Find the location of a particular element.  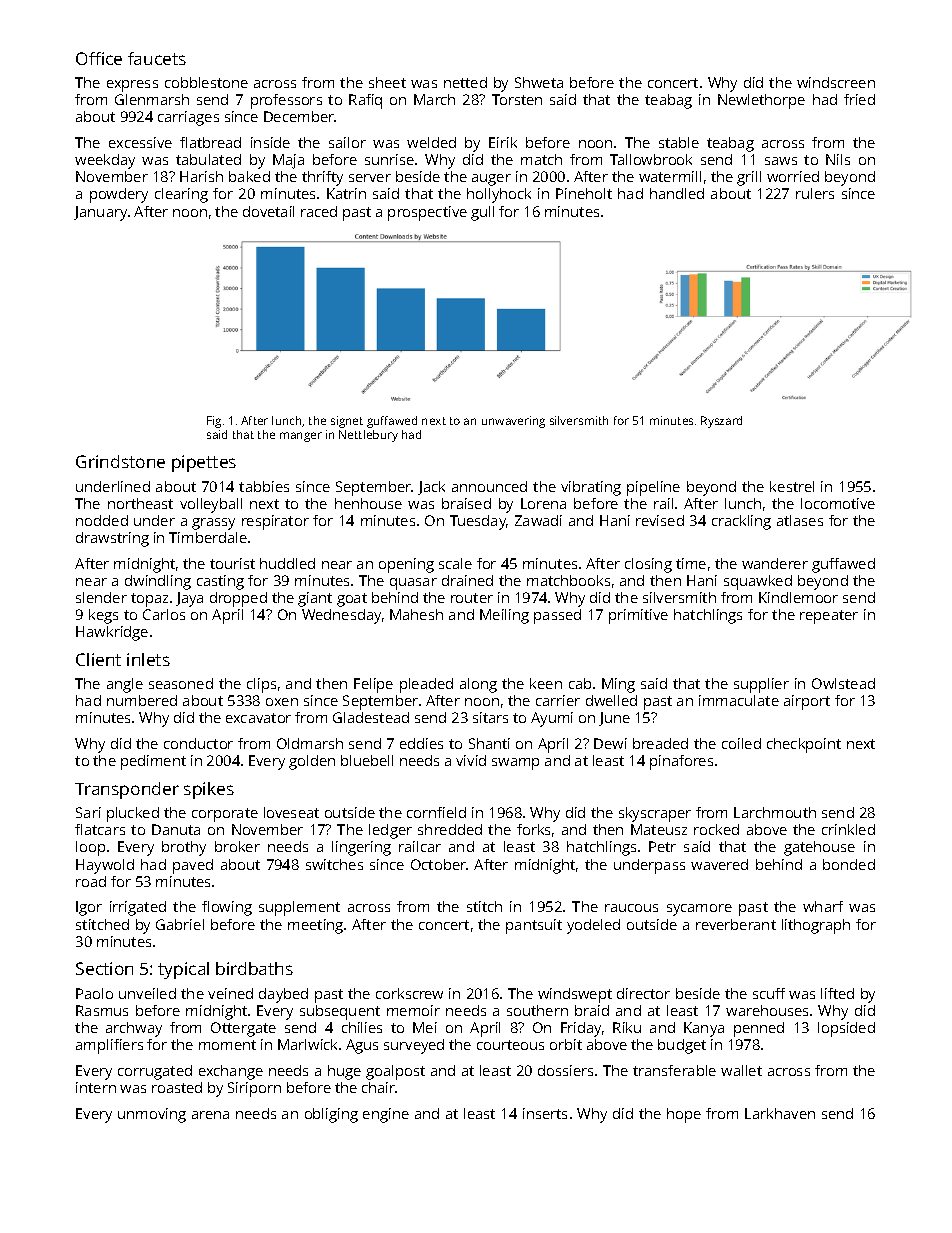

numbered is located at coordinates (142, 700).
